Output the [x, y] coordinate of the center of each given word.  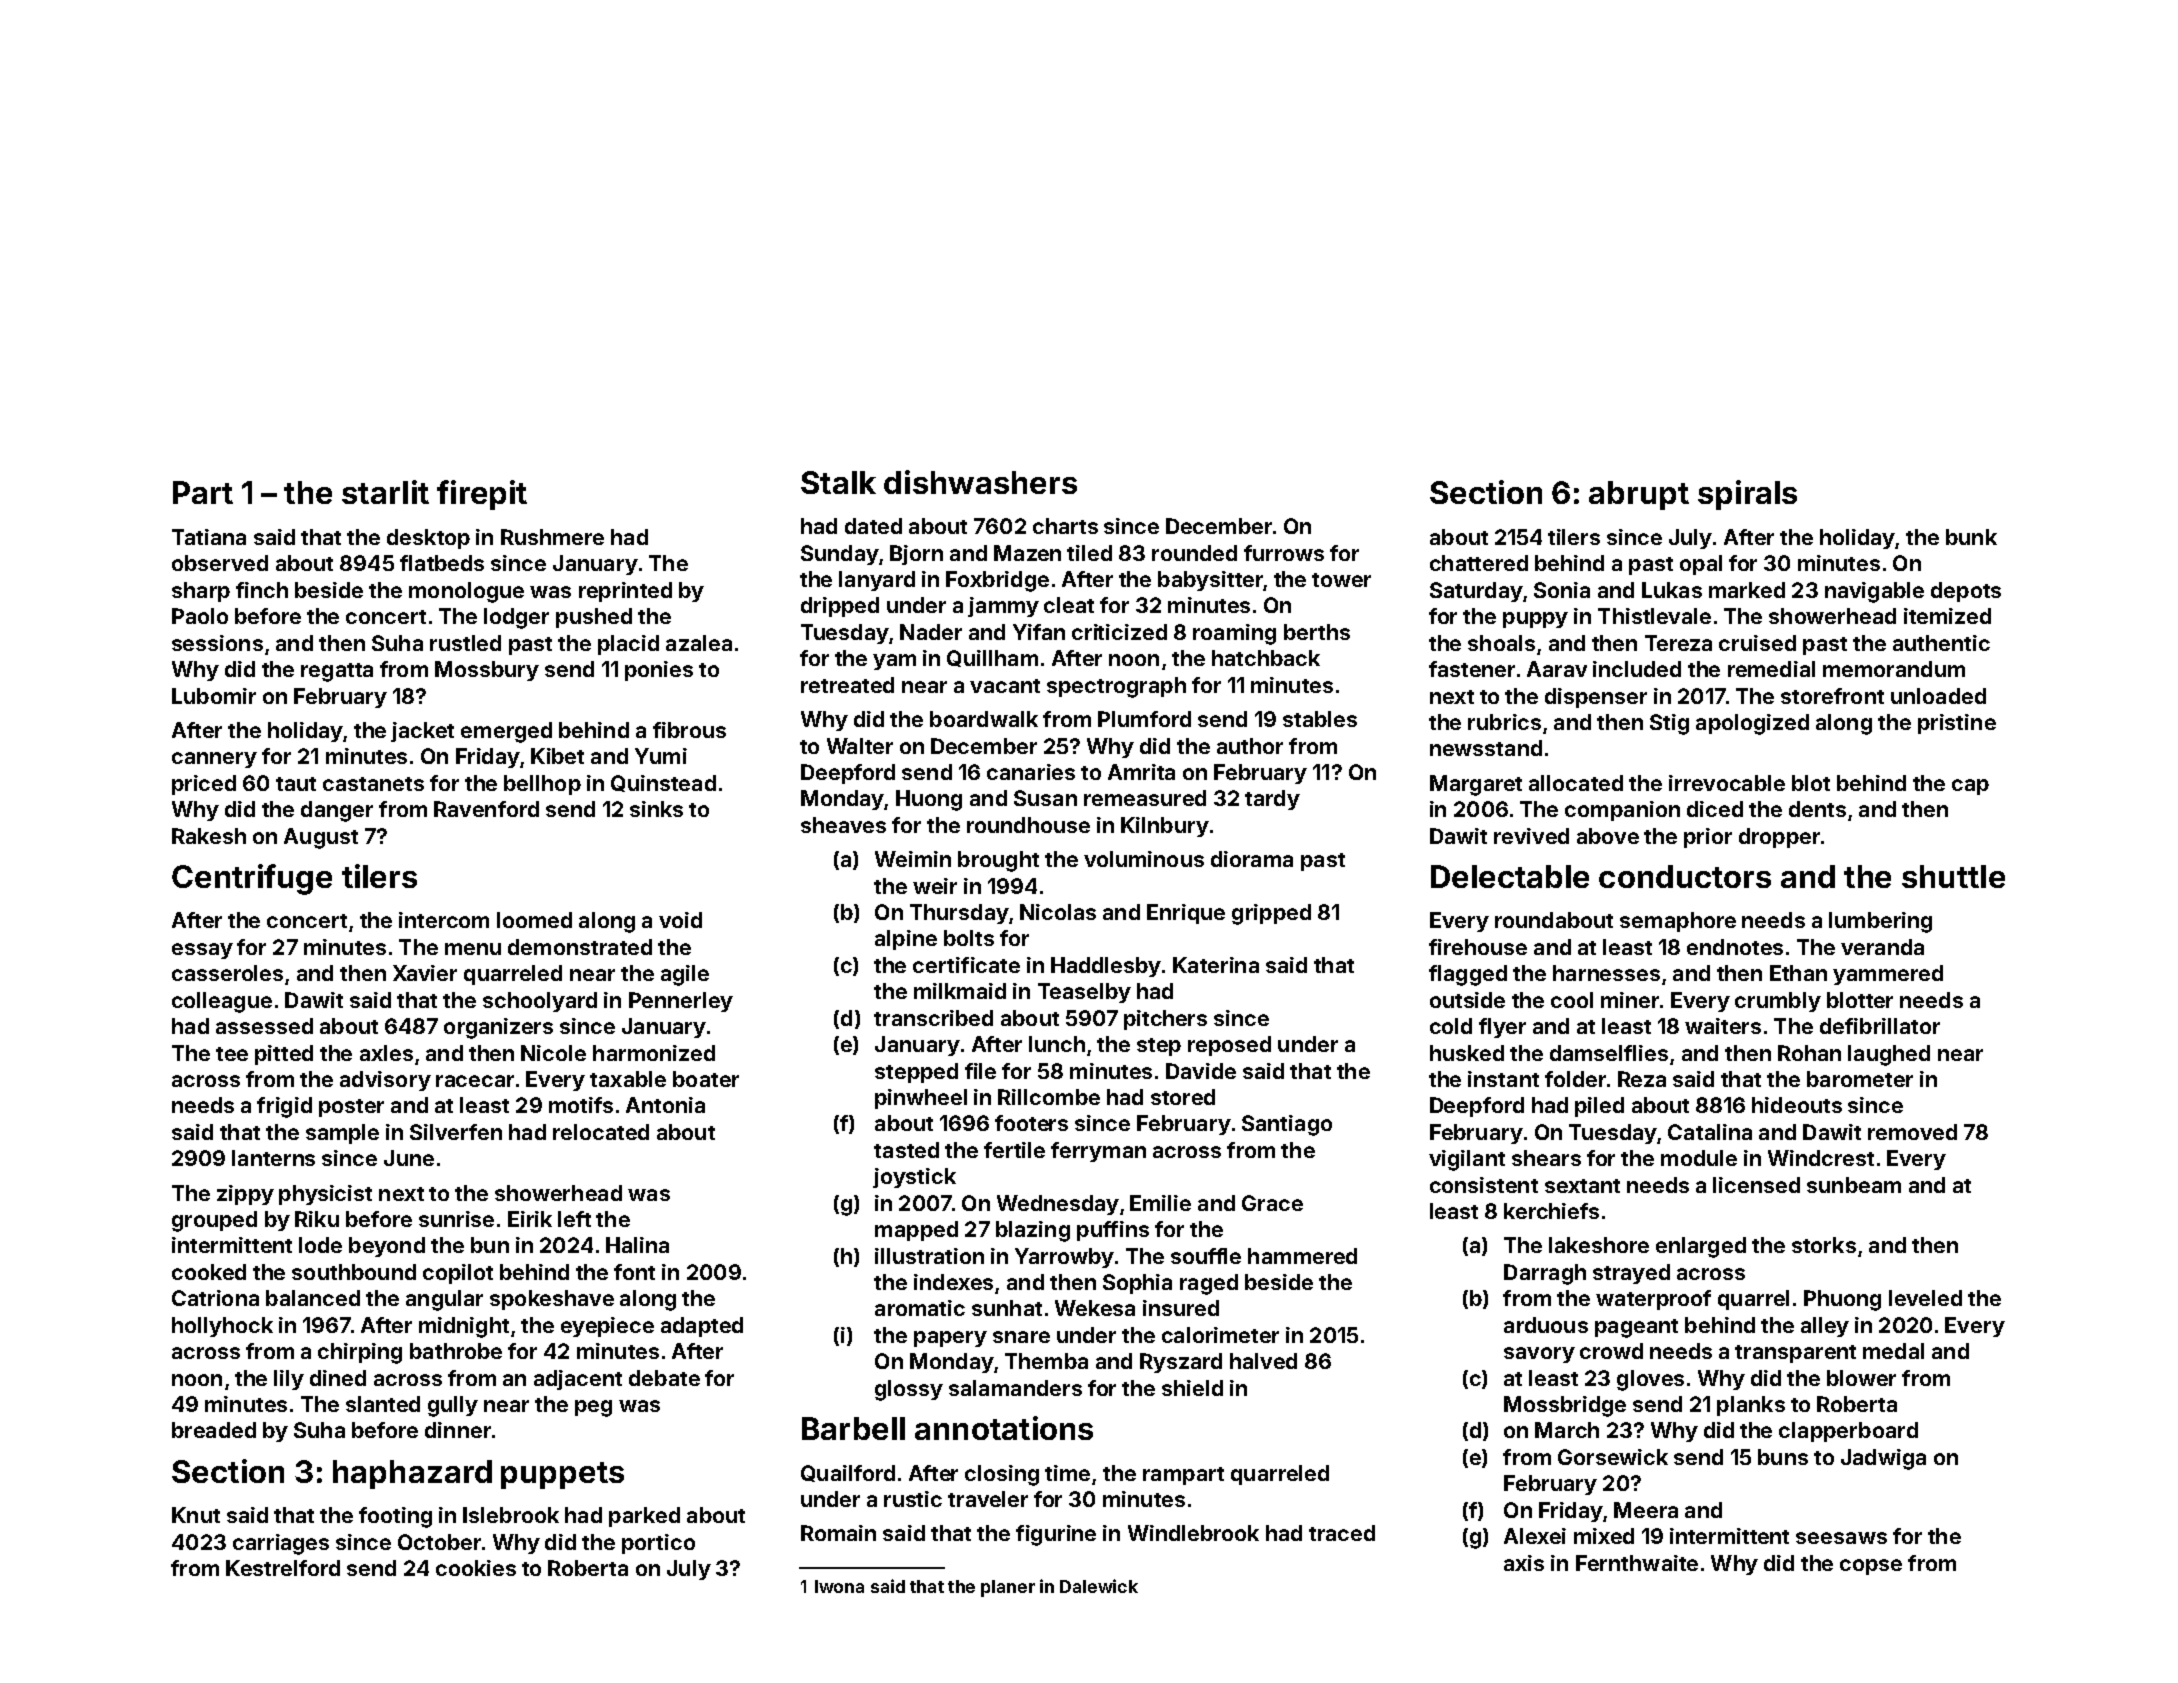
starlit [385, 492]
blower [1861, 1378]
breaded [214, 1430]
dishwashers [980, 482]
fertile [1014, 1150]
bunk [1971, 537]
